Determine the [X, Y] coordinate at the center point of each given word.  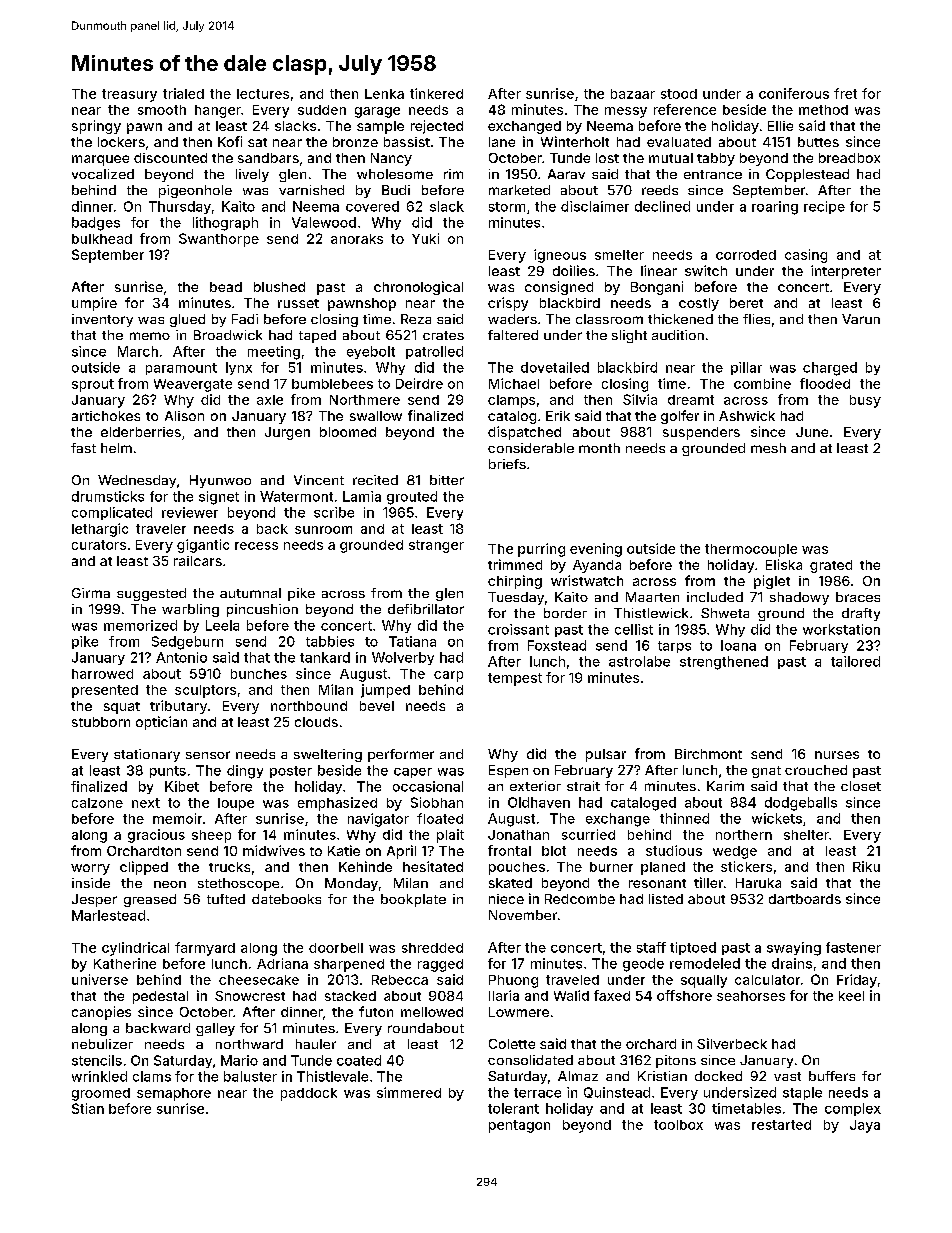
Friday [857, 981]
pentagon [519, 1126]
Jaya [865, 1126]
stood [679, 94]
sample [380, 127]
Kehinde [365, 866]
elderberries [141, 432]
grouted [412, 498]
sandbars [268, 158]
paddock [309, 1094]
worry [90, 869]
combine [762, 383]
